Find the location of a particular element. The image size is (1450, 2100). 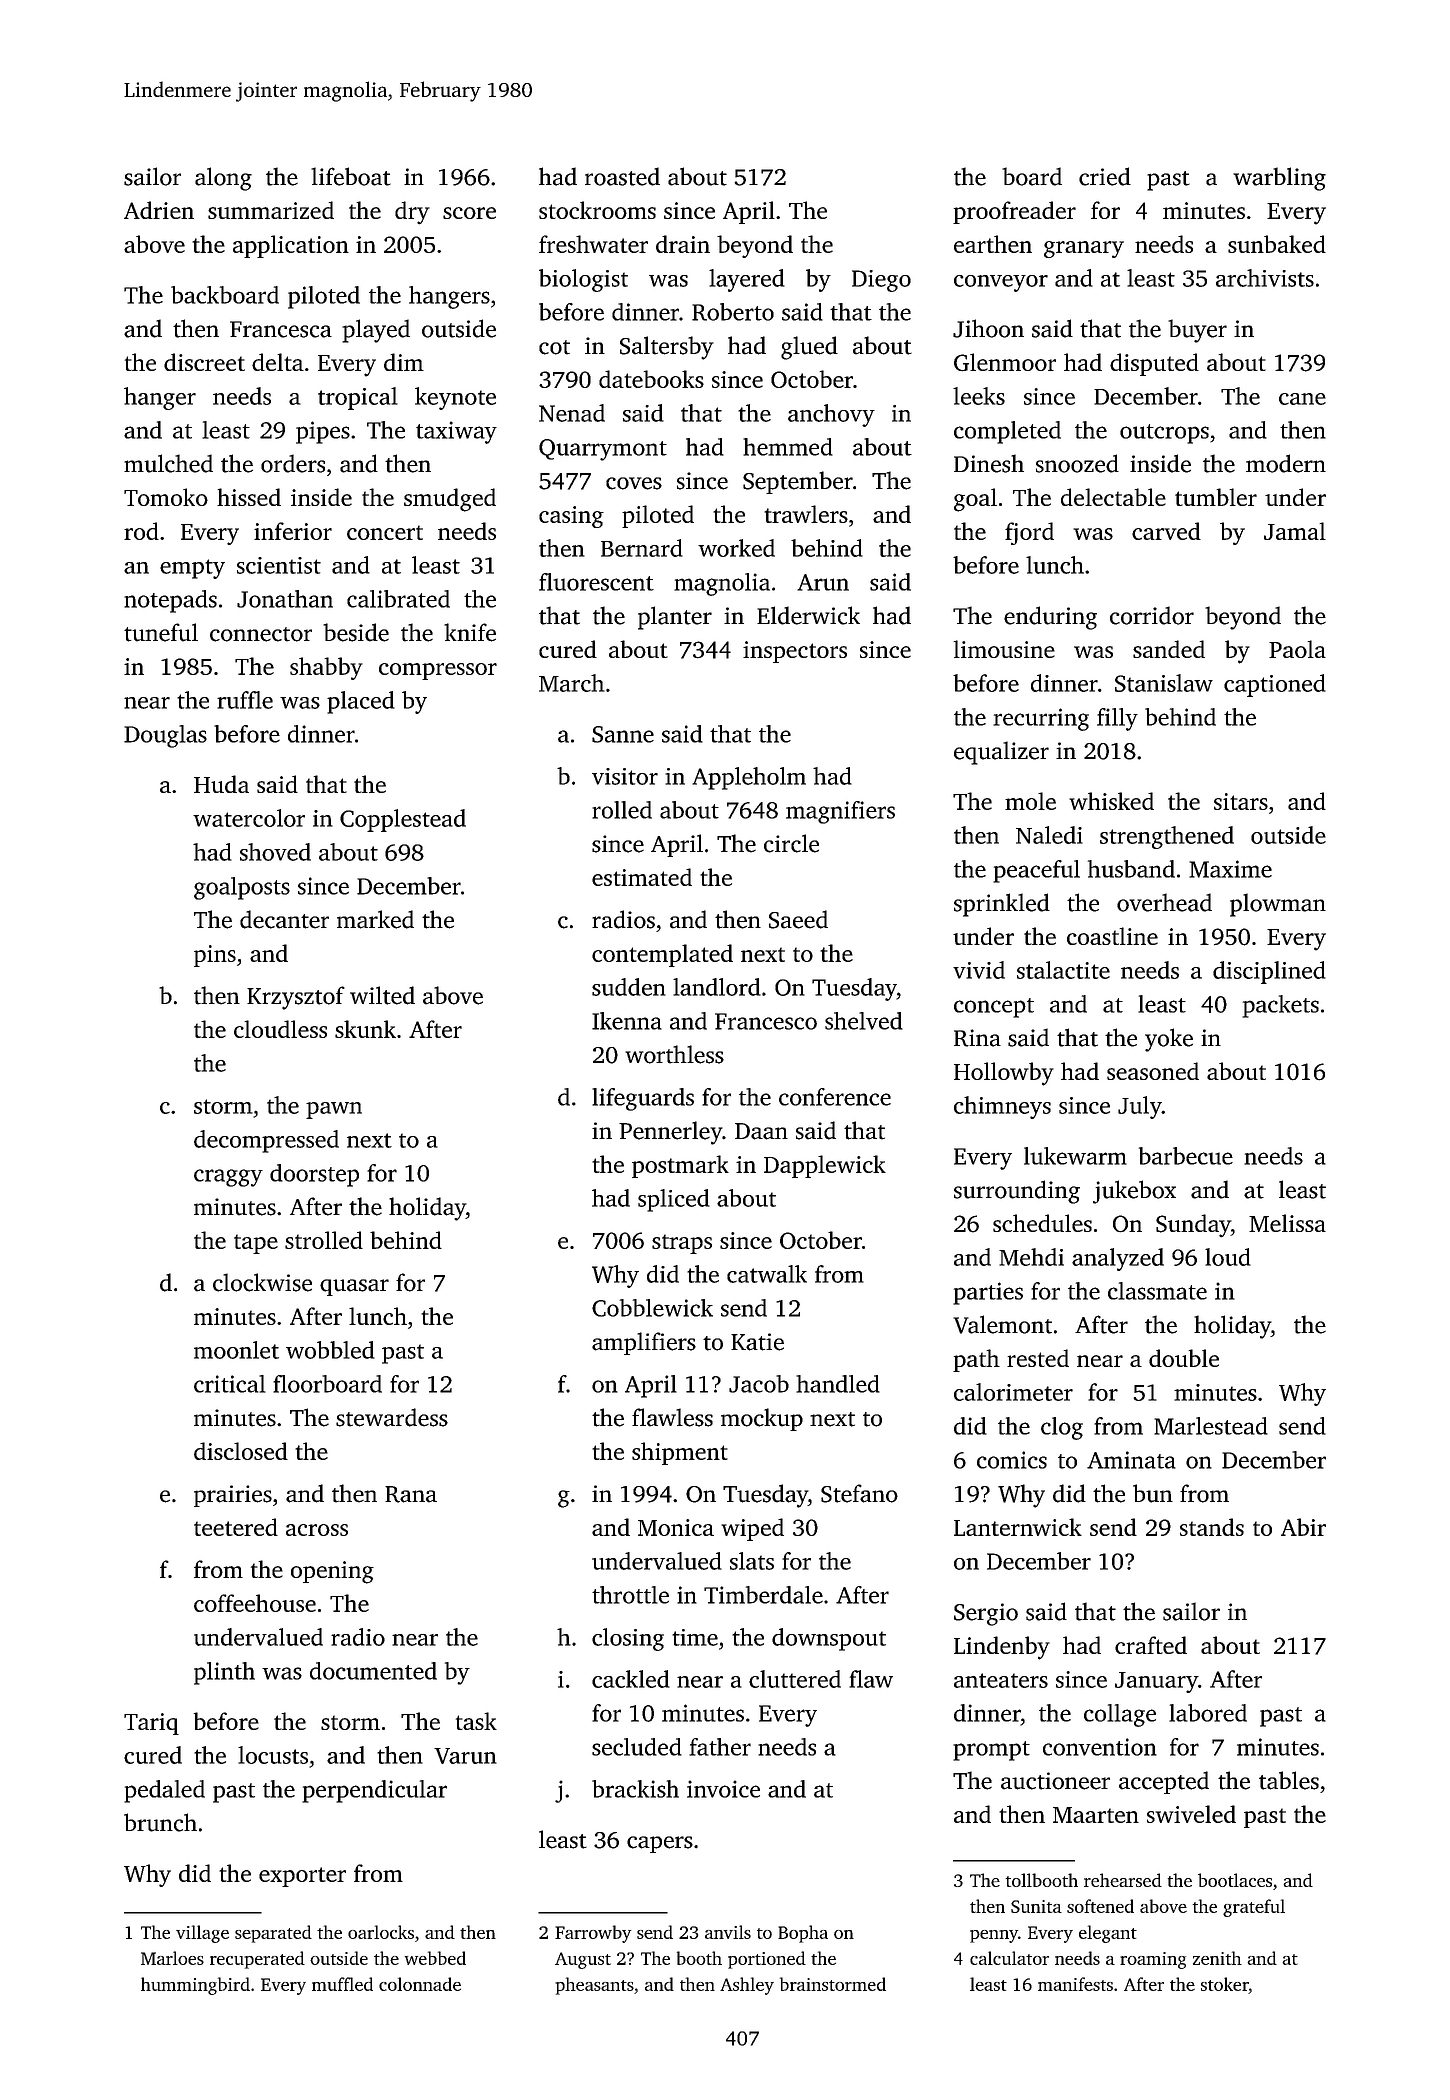

Roberto is located at coordinates (733, 312).
